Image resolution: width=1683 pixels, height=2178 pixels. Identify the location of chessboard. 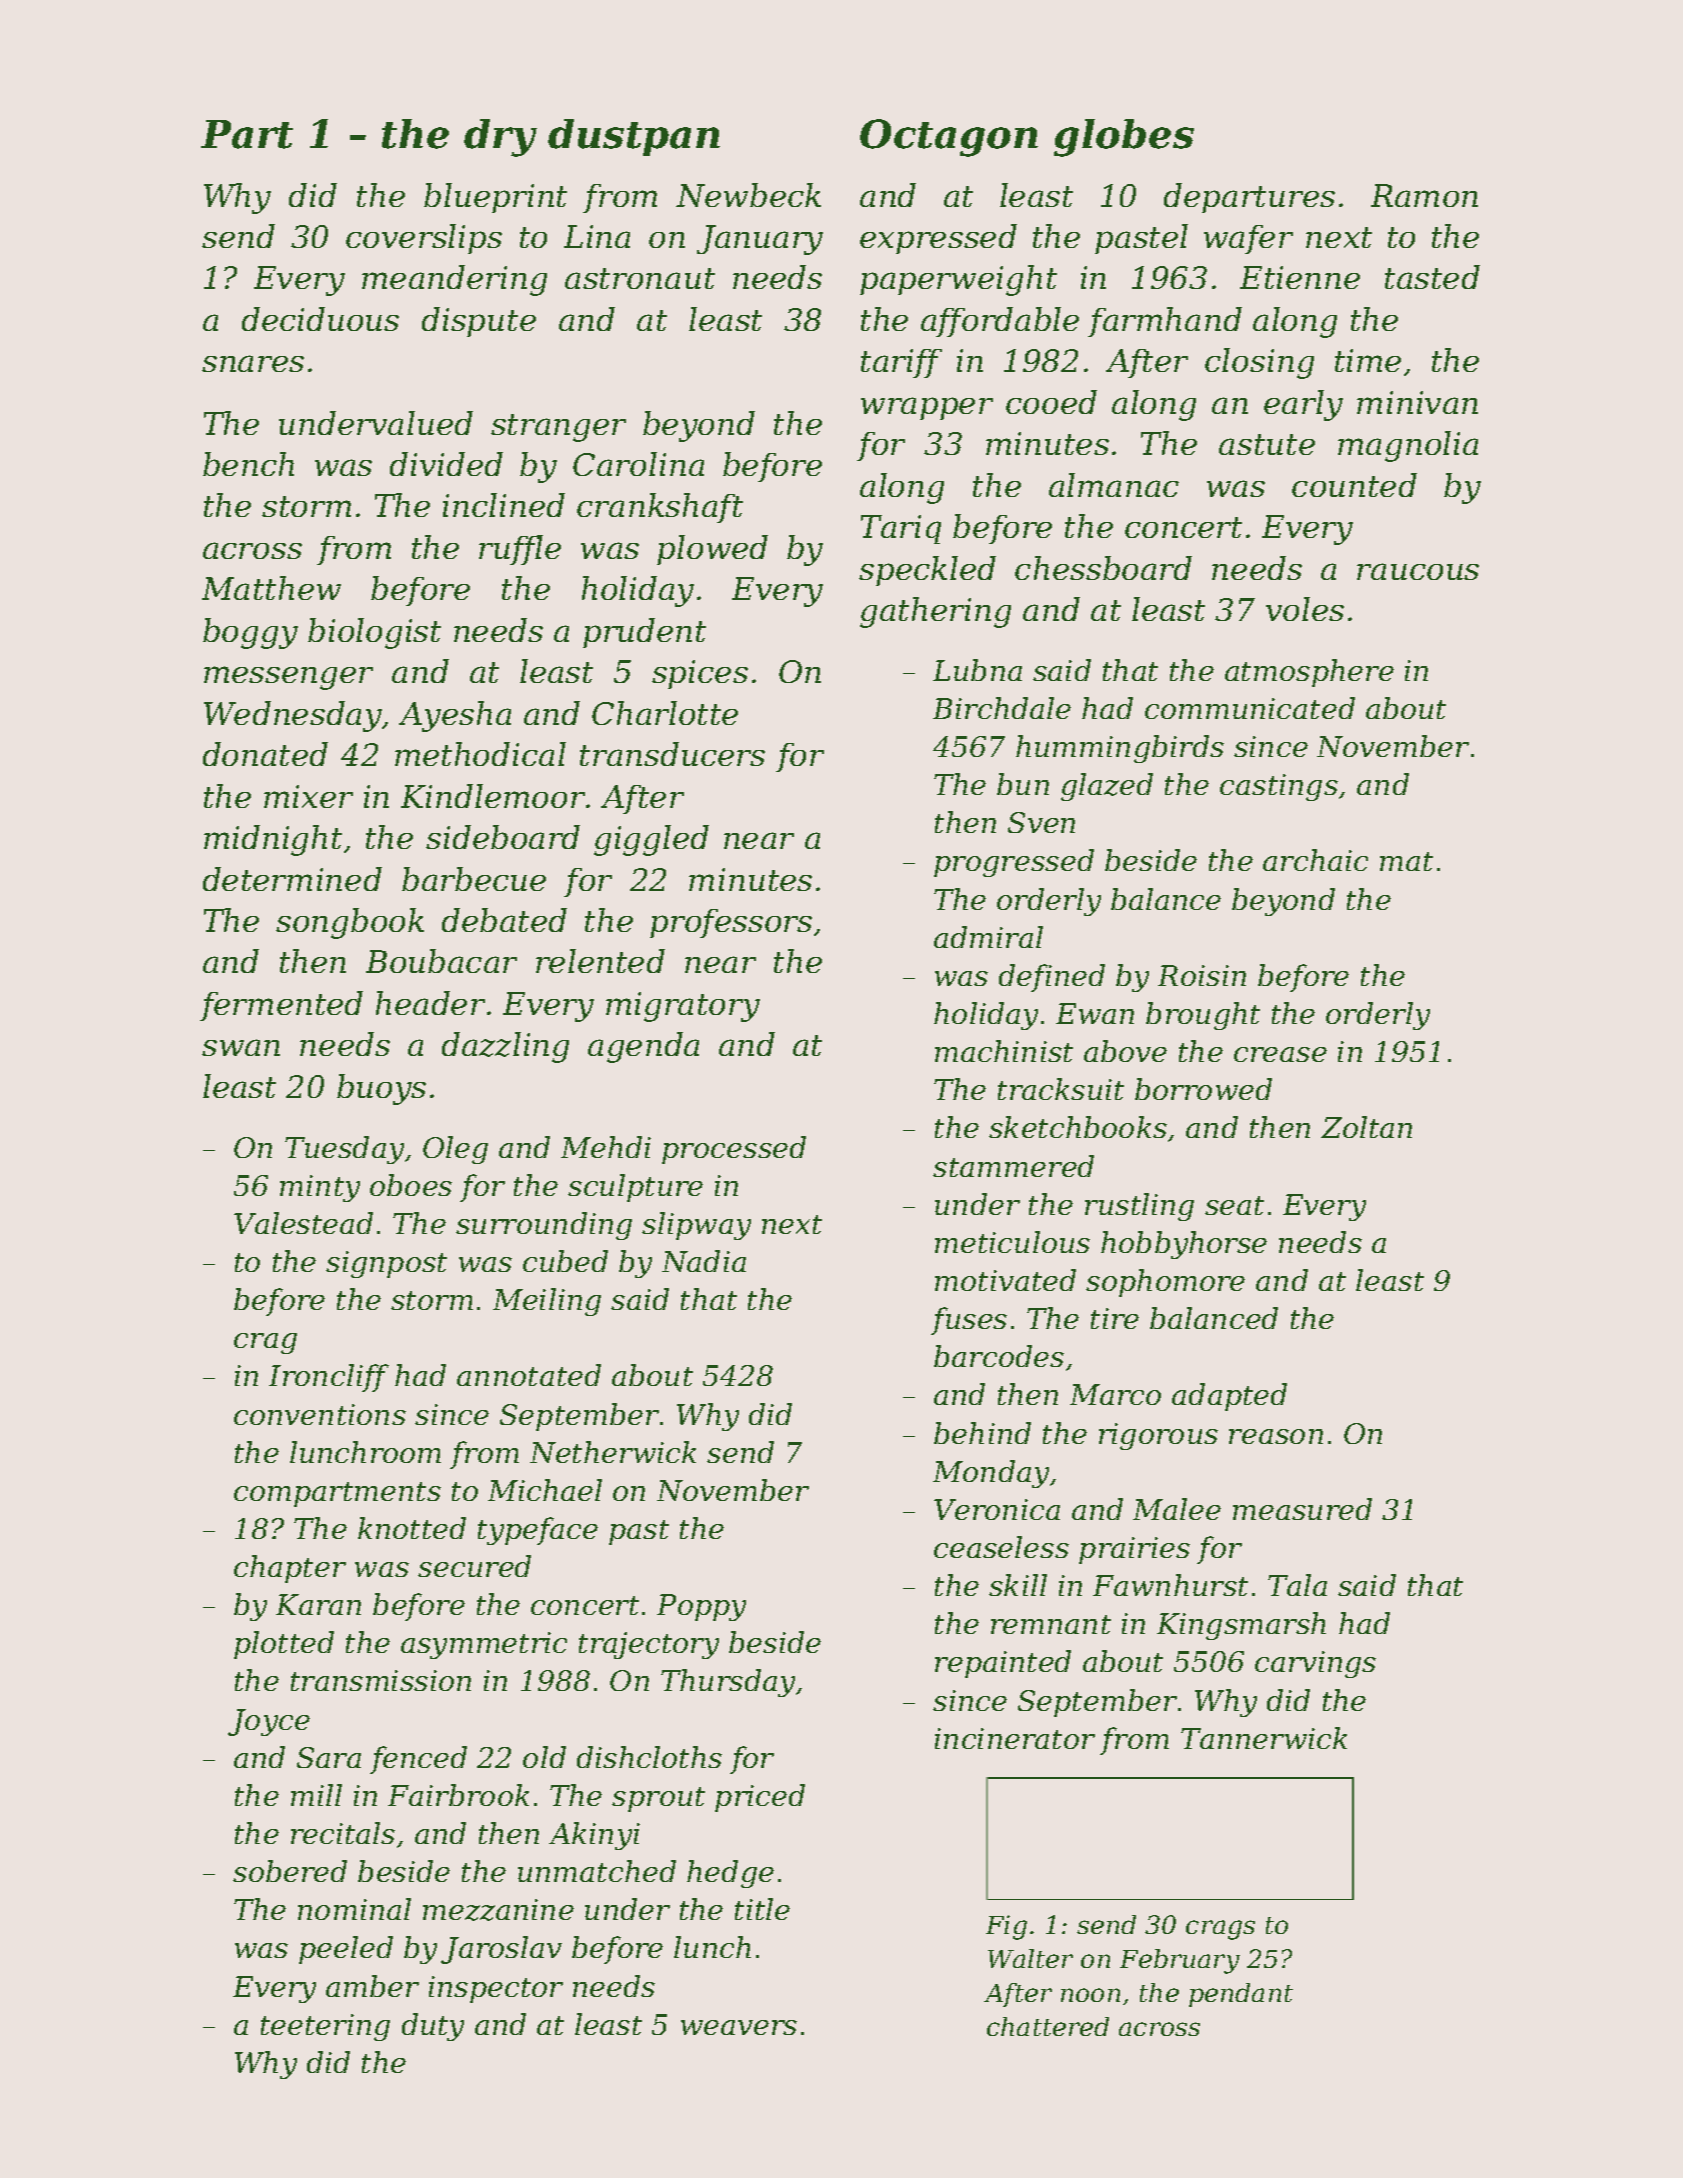
(1103, 568).
